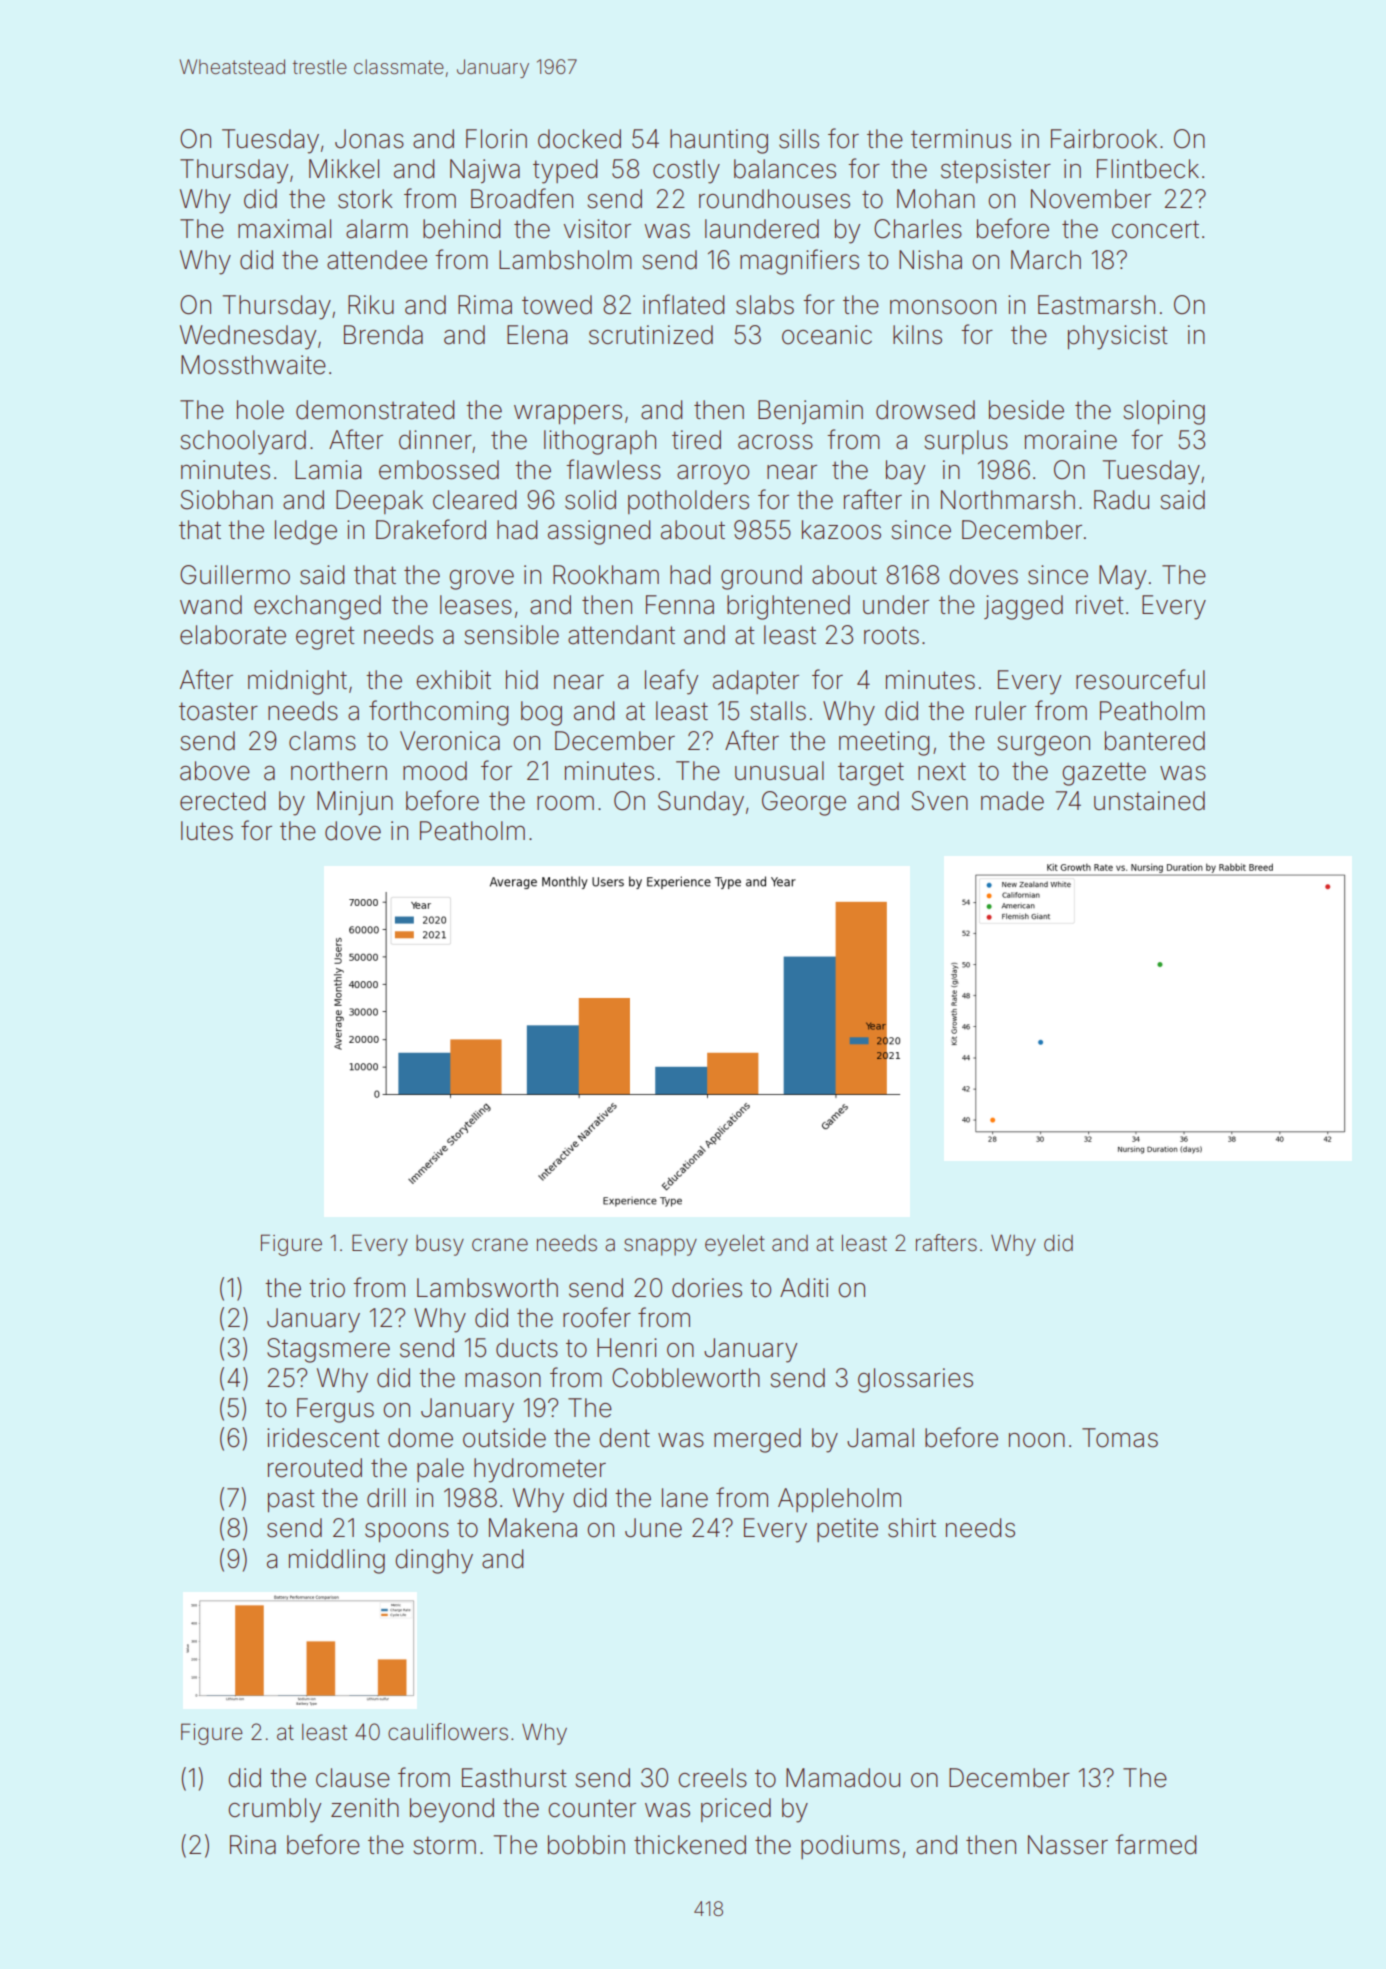  I want to click on behind, so click(461, 229).
